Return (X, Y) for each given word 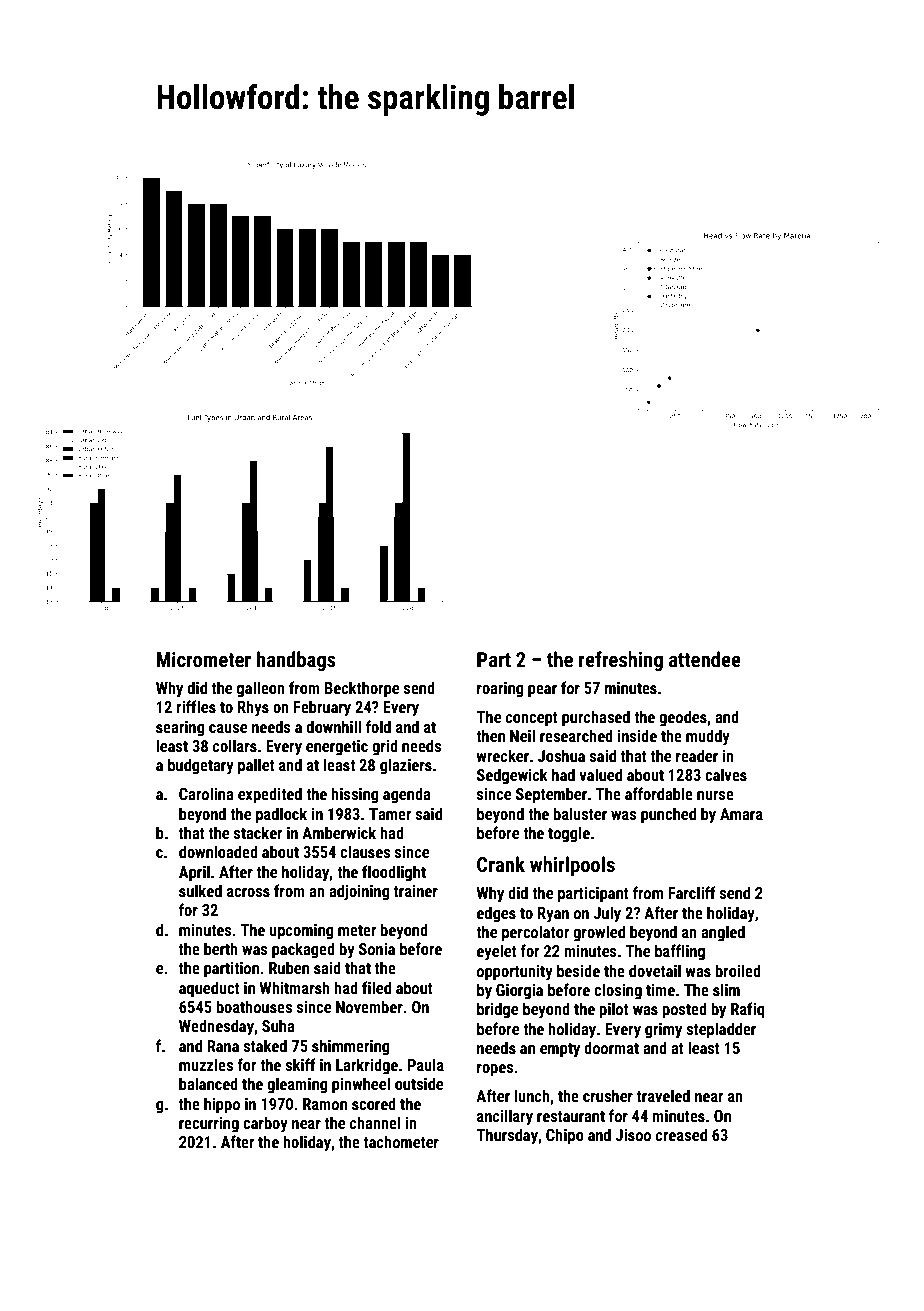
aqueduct (209, 989)
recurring (209, 1125)
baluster (580, 813)
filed (376, 987)
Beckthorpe (362, 689)
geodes (683, 718)
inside (637, 735)
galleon (261, 689)
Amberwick (339, 832)
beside (578, 970)
